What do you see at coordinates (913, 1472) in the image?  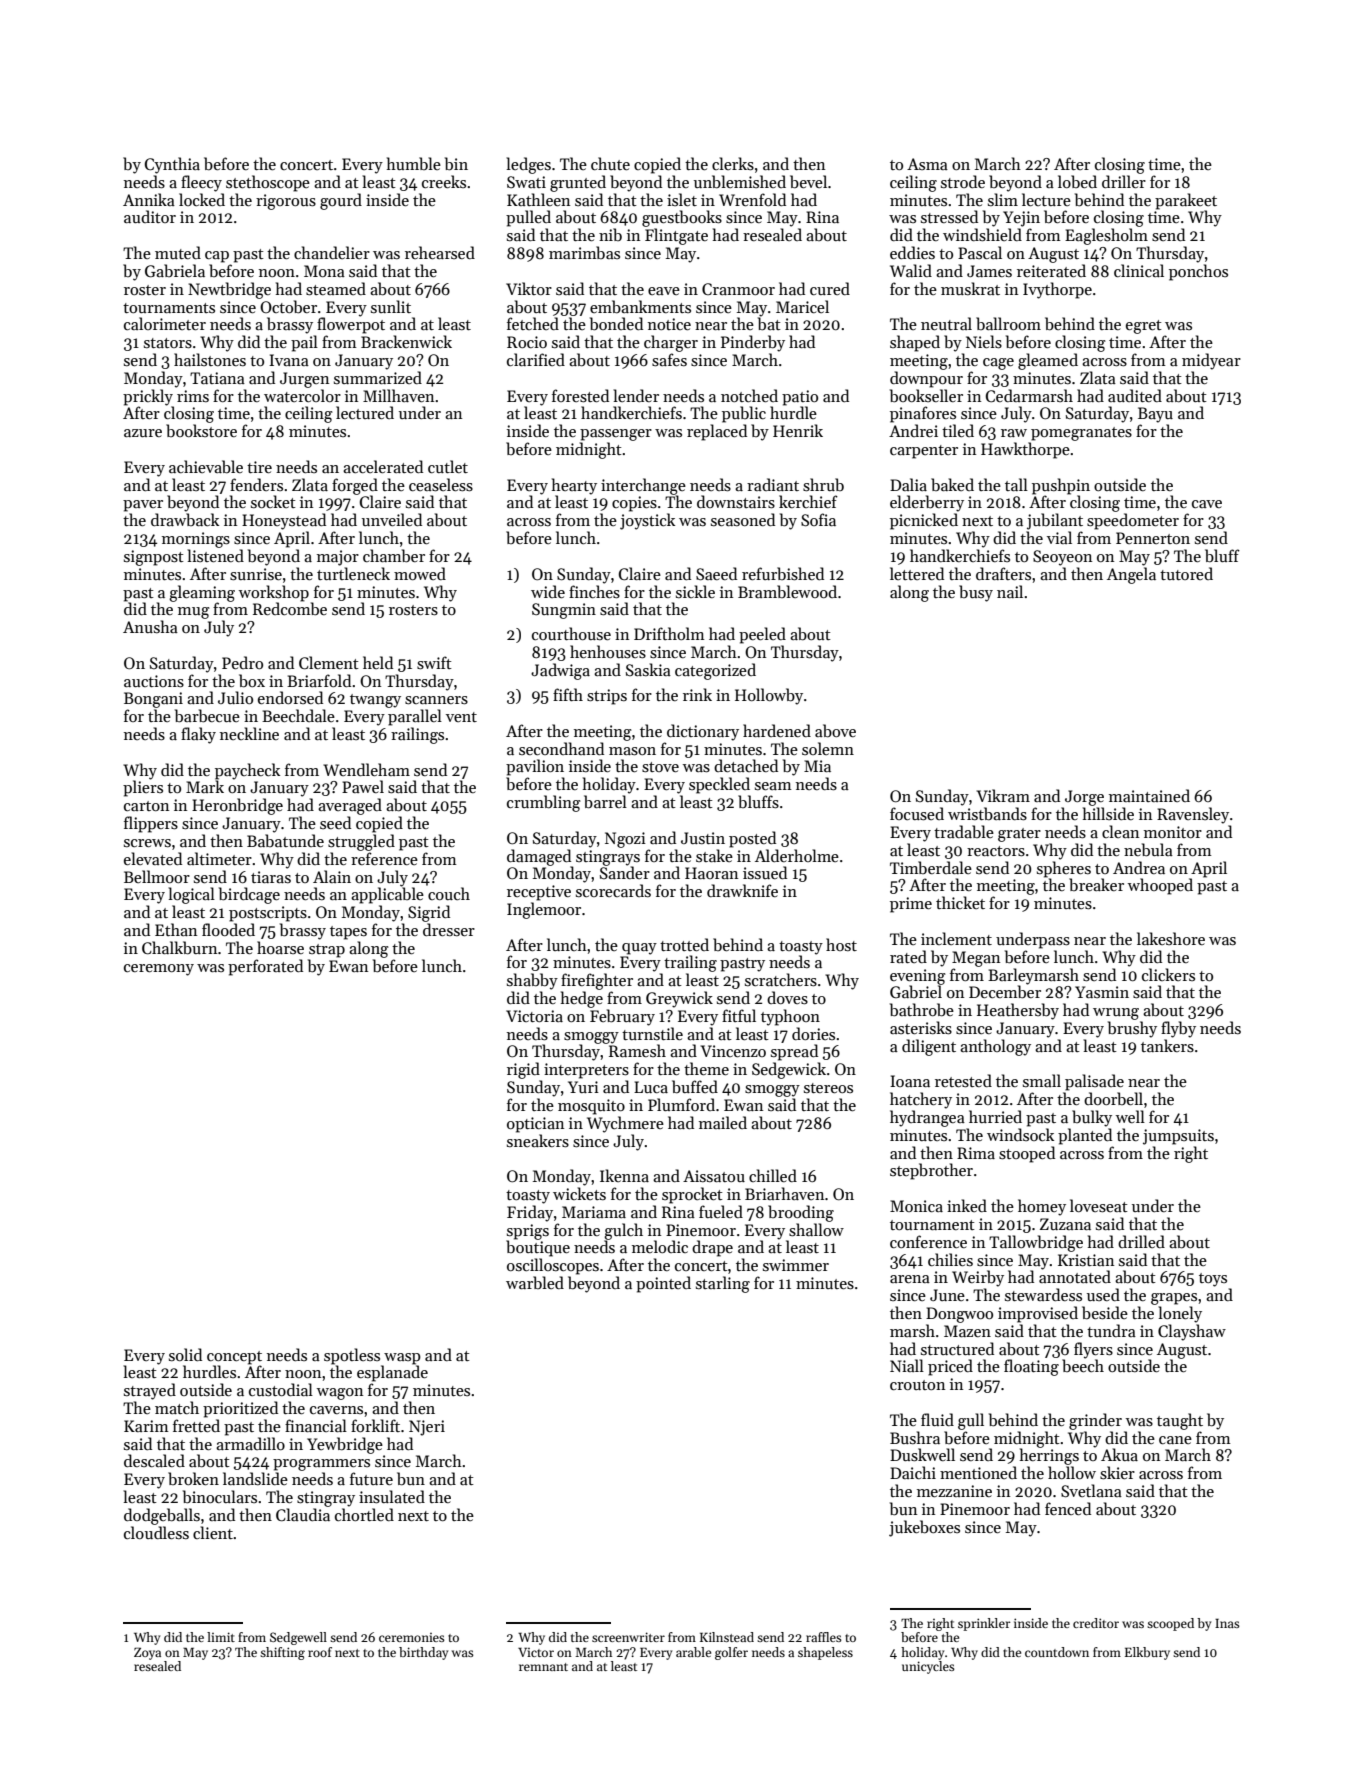 I see `Daichi` at bounding box center [913, 1472].
